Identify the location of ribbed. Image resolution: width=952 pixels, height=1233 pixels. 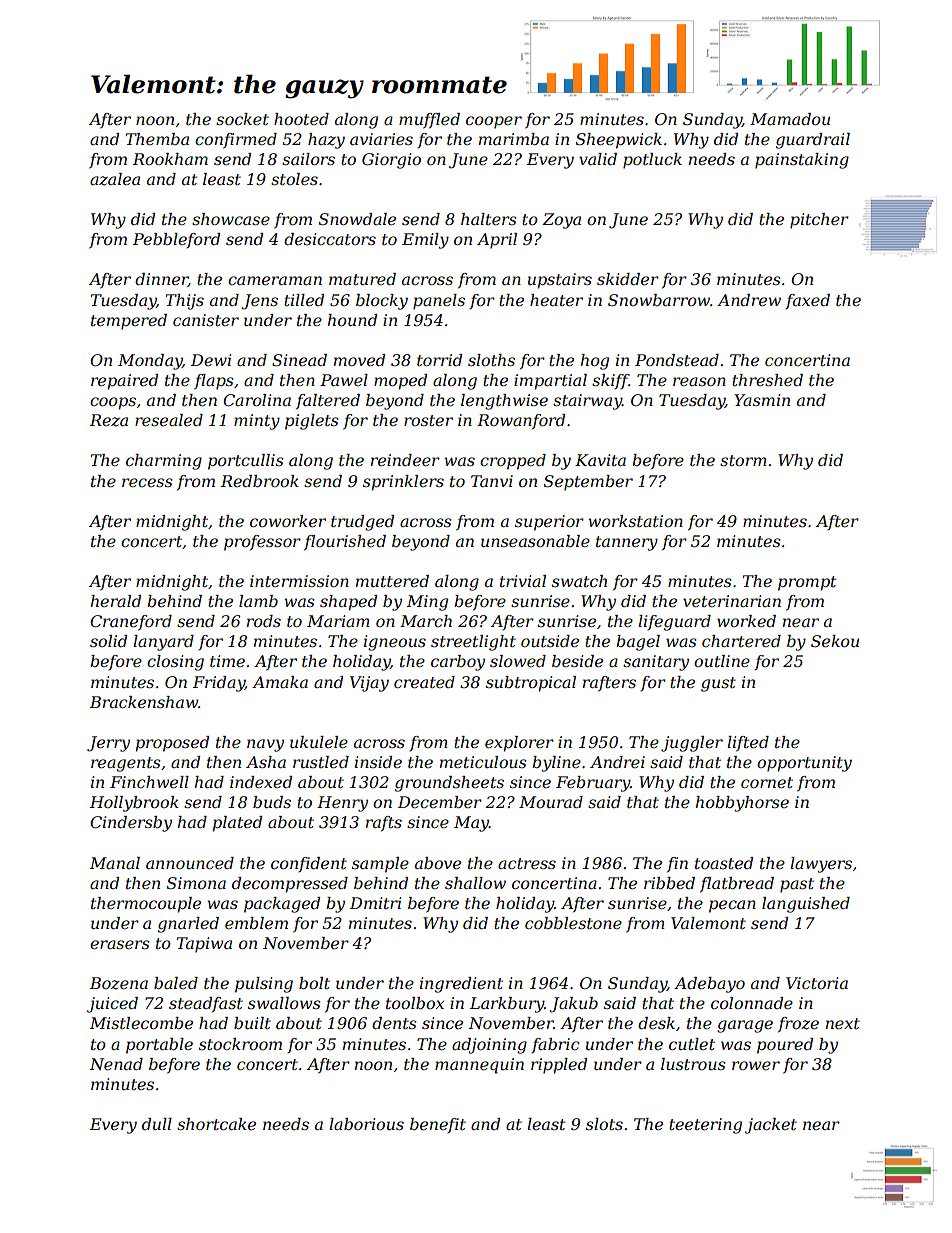
(669, 883).
